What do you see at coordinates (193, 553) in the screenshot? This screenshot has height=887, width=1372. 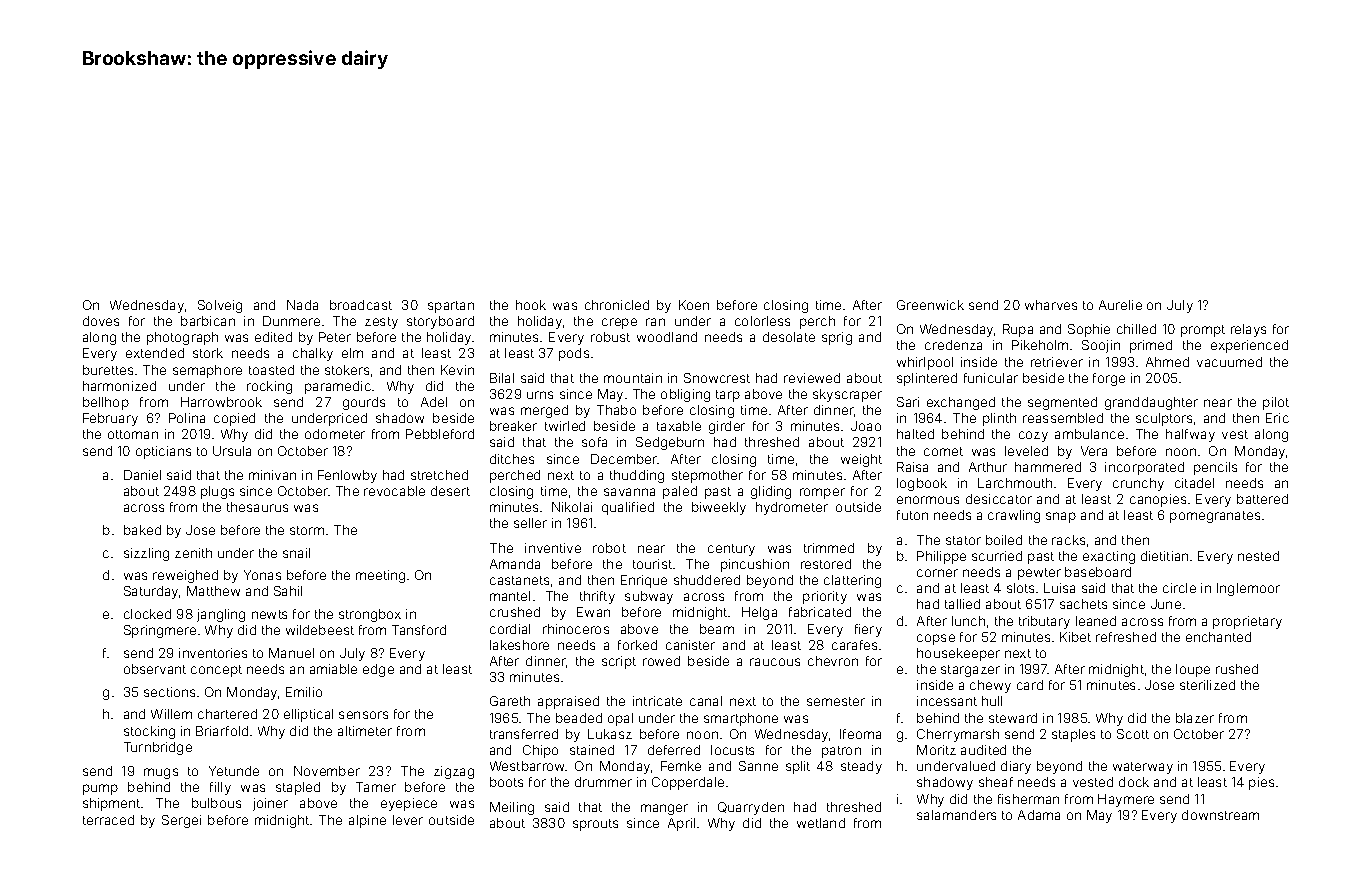 I see `zenith` at bounding box center [193, 553].
